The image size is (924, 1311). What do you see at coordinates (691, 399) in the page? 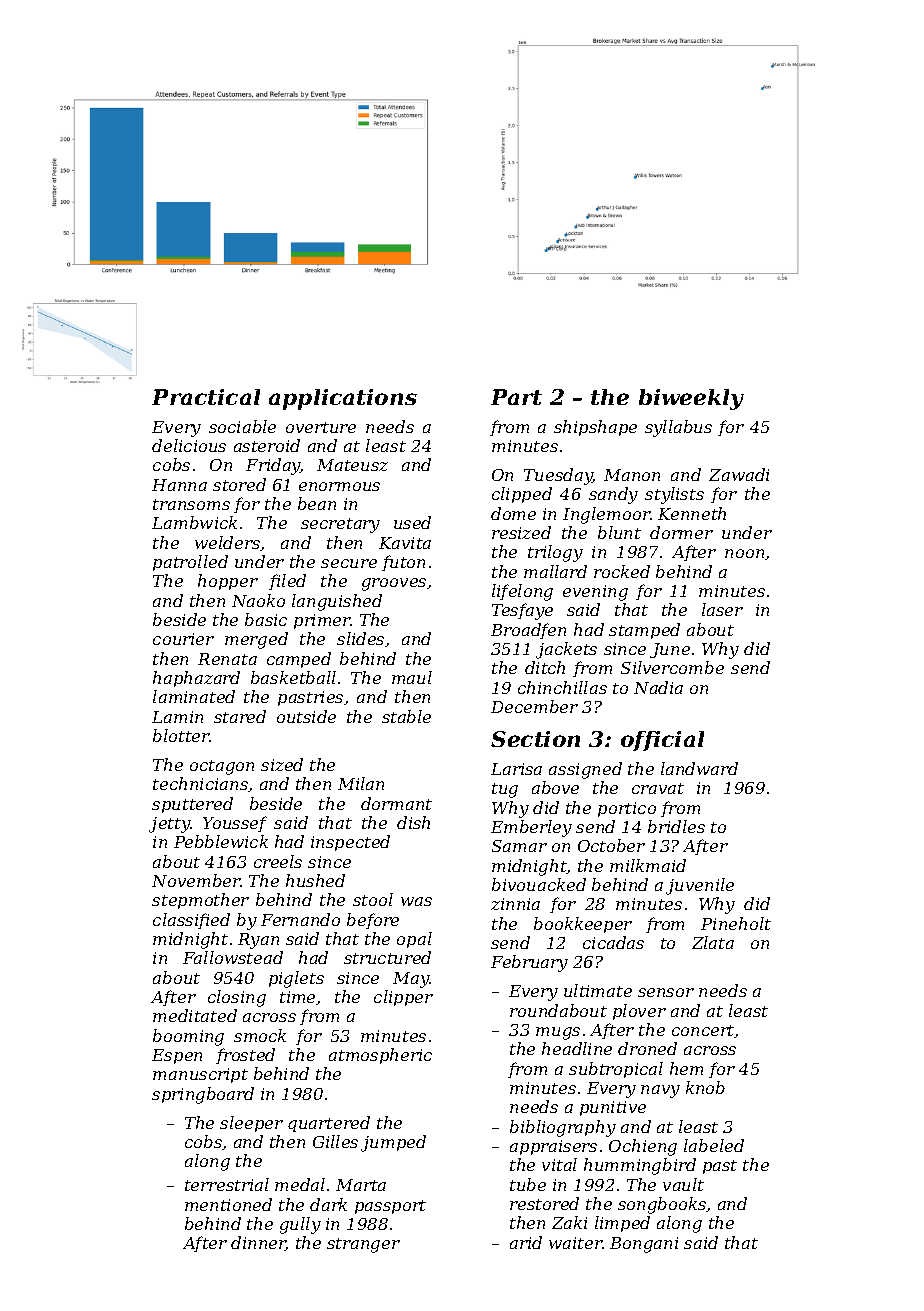
I see `biweekly` at bounding box center [691, 399].
